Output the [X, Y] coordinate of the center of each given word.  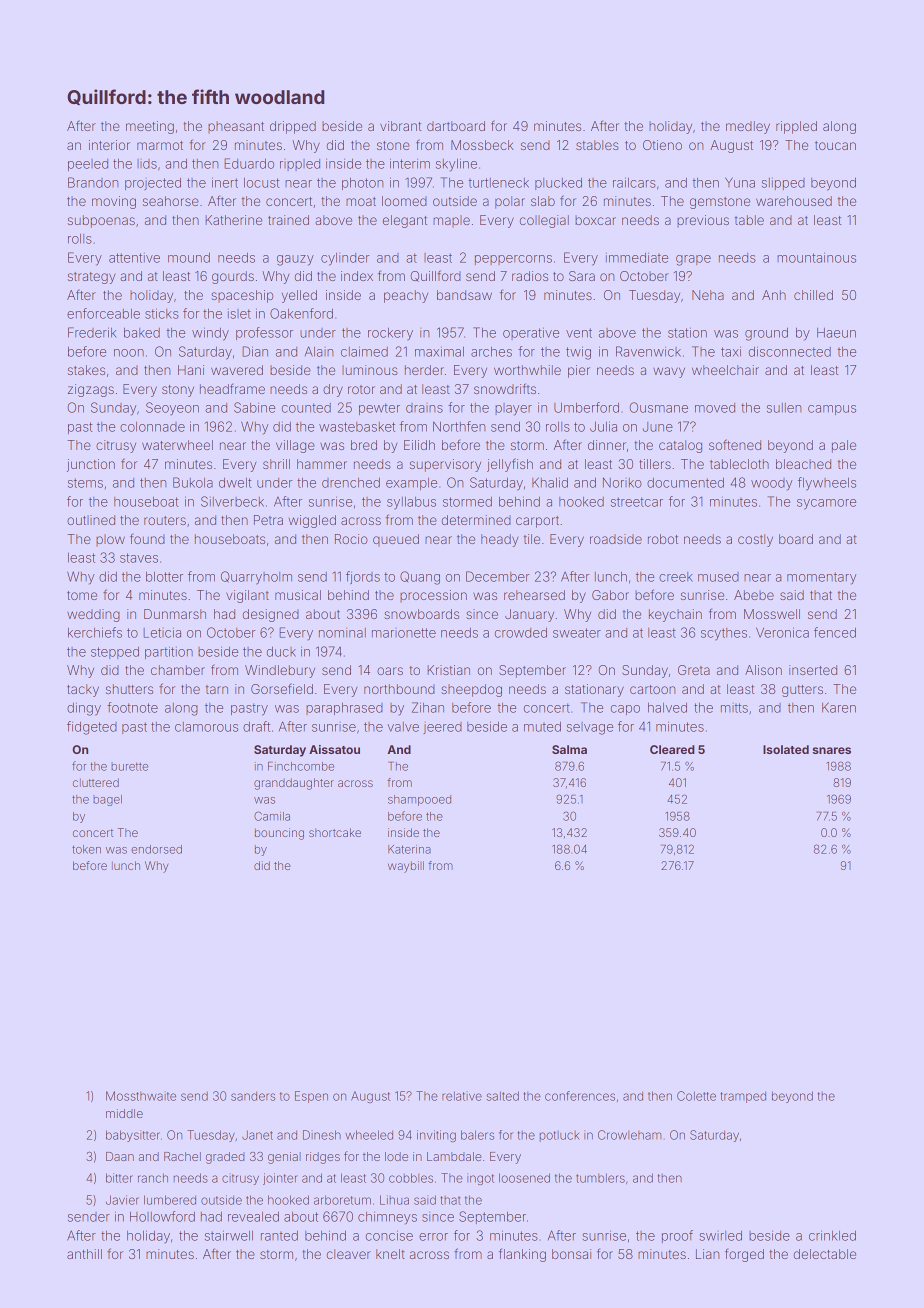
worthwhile [527, 370]
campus [832, 410]
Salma [569, 749]
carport [537, 522]
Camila [272, 816]
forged [744, 1255]
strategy [91, 278]
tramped [743, 1097]
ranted [279, 1236]
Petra [268, 520]
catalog [680, 446]
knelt [390, 1254]
